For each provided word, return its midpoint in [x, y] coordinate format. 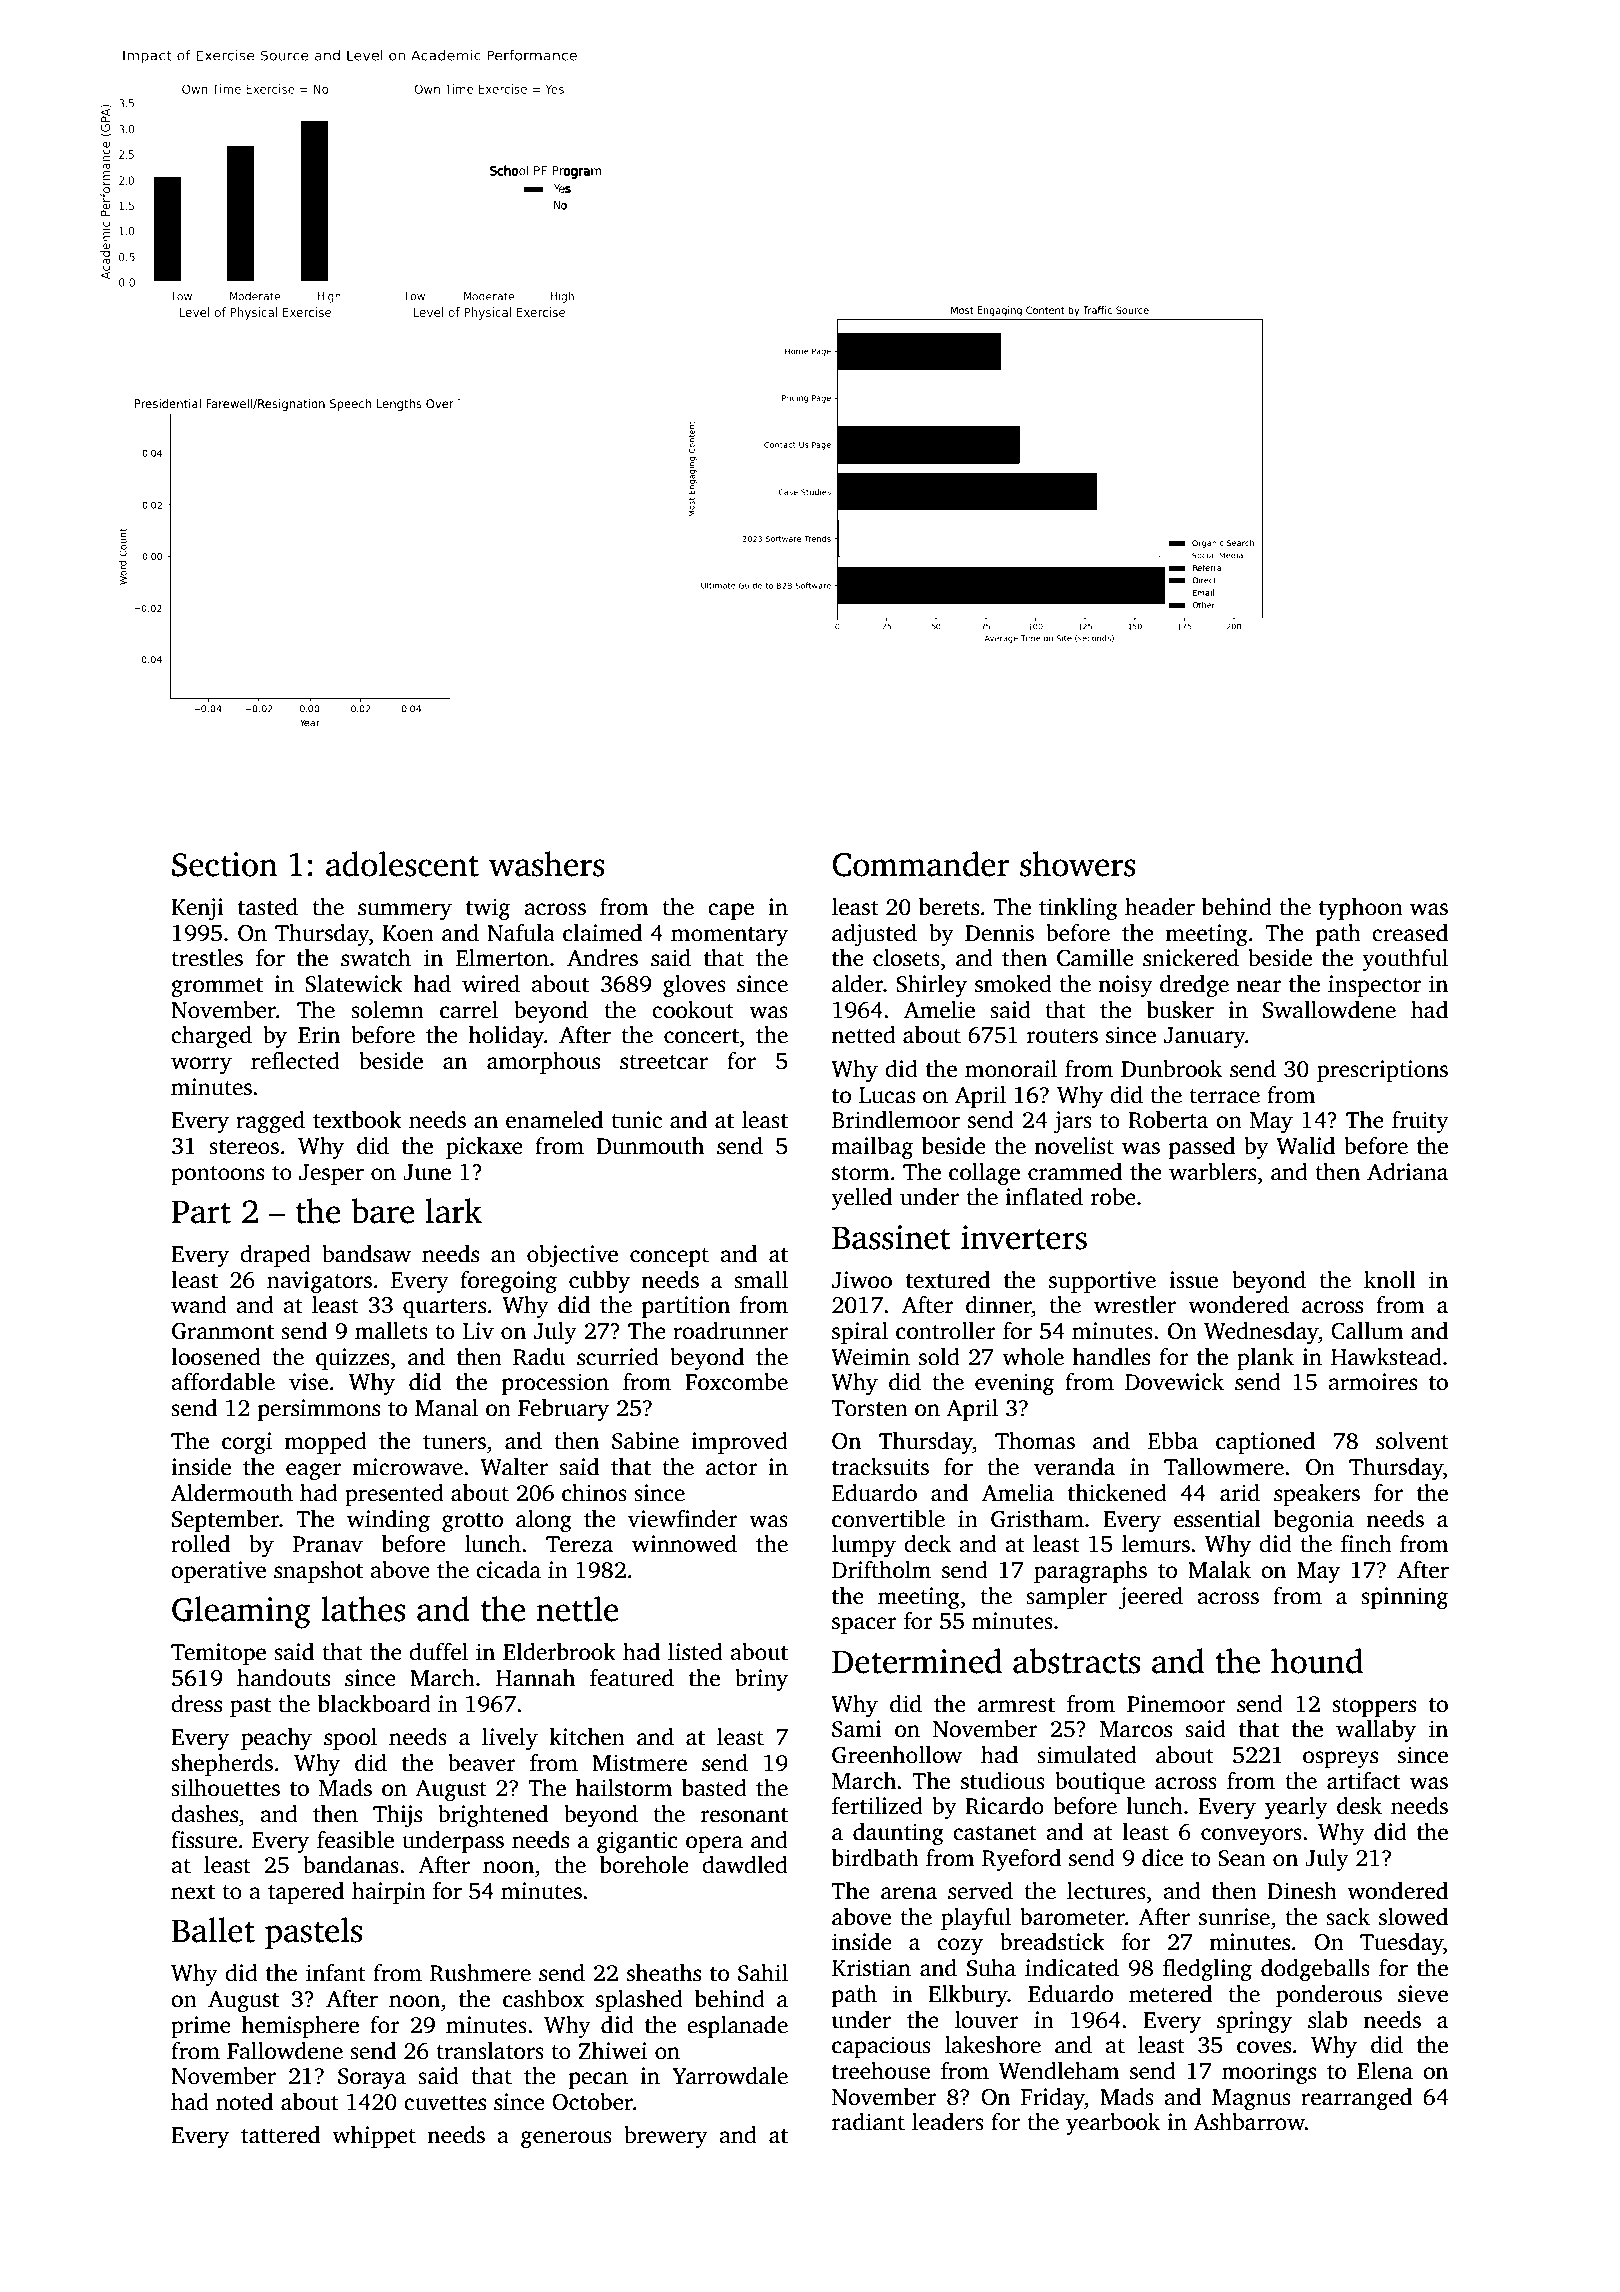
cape [731, 911]
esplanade [737, 2027]
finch [1366, 1544]
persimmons [319, 1410]
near [1258, 986]
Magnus [1251, 2099]
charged [211, 1037]
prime [201, 2027]
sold [939, 1357]
